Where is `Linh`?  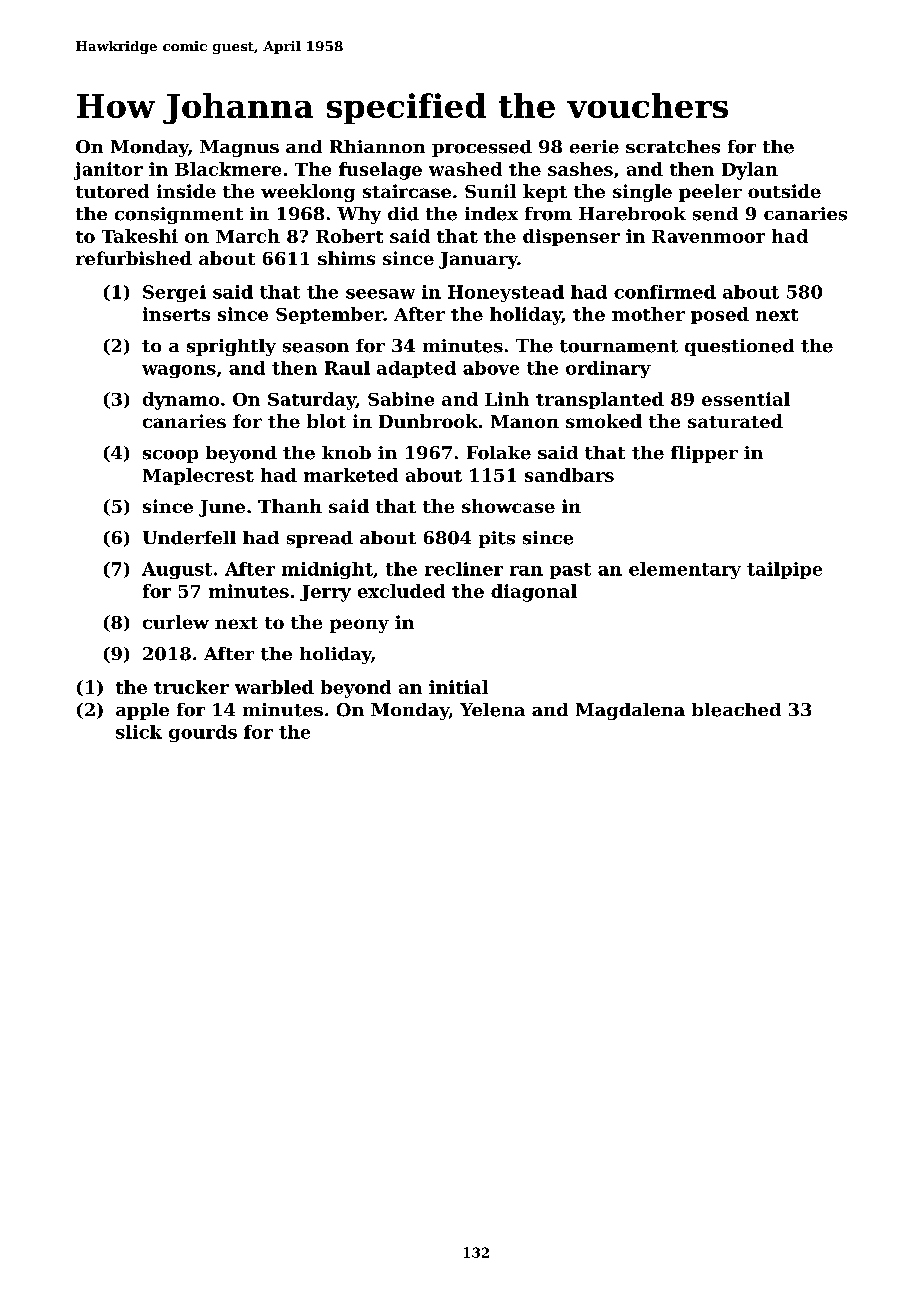
Linh is located at coordinates (507, 399).
